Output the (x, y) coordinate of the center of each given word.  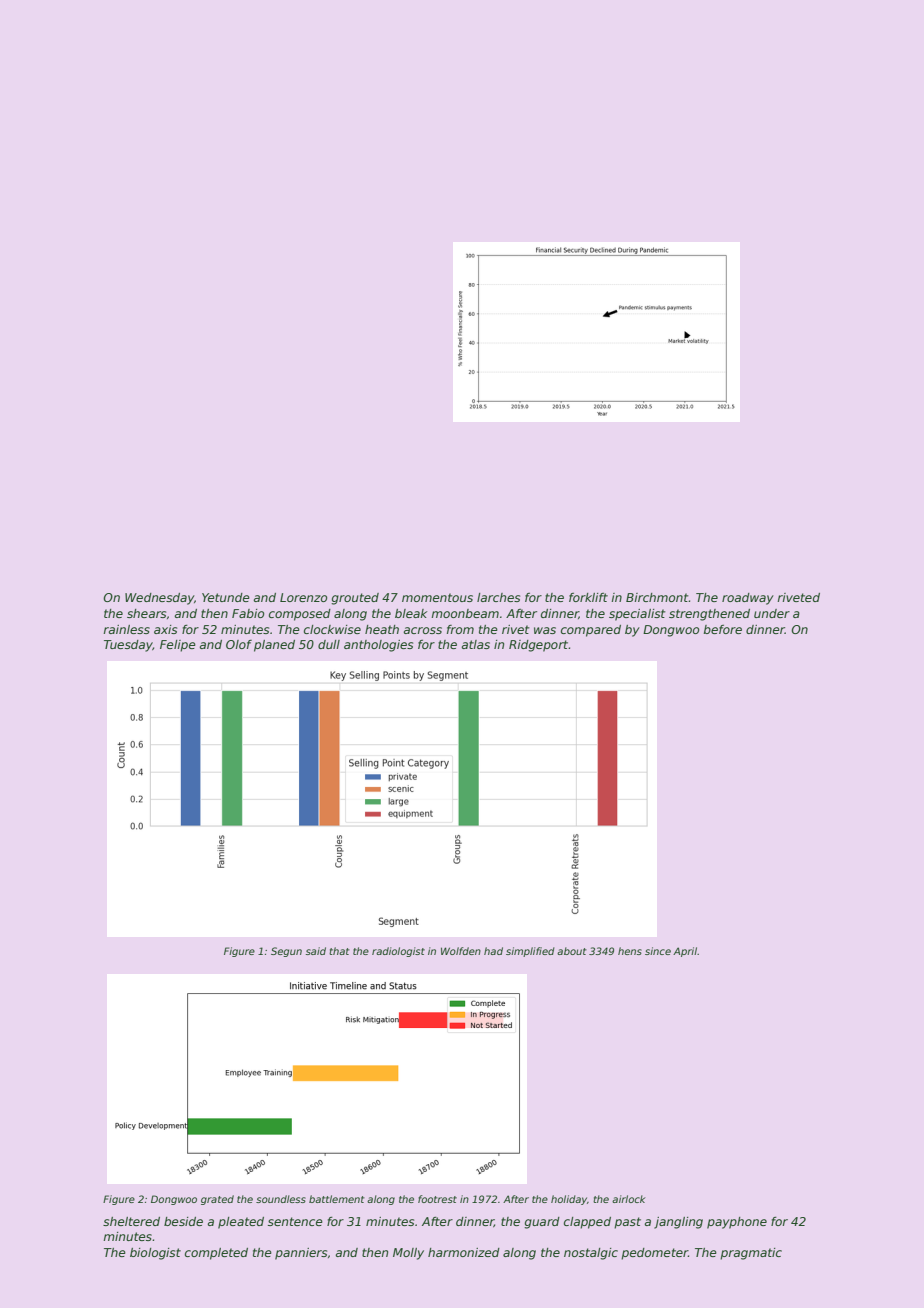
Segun (286, 952)
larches (498, 597)
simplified (530, 952)
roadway (748, 599)
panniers (301, 1254)
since (658, 951)
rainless (126, 629)
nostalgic (591, 1254)
